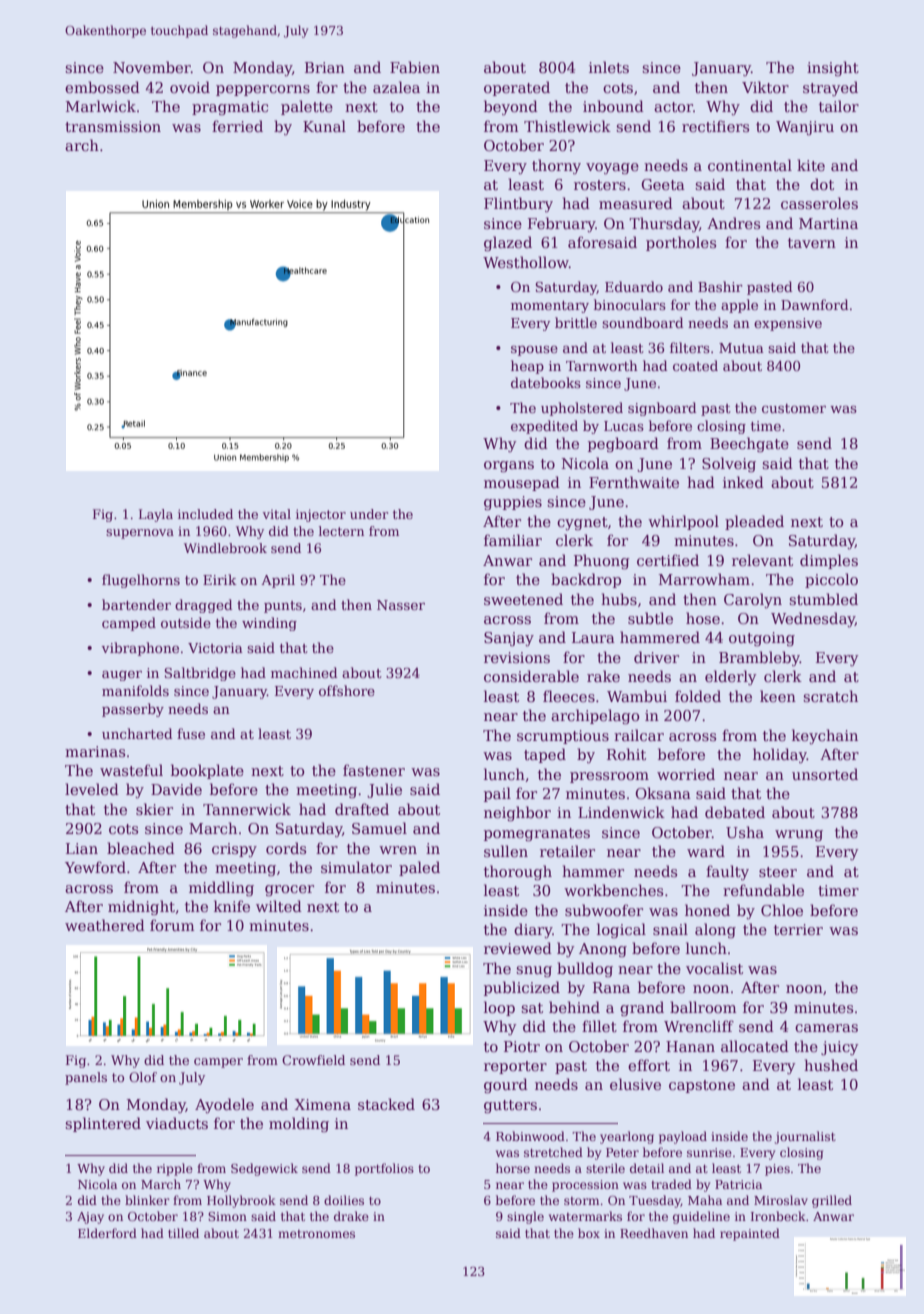  I want to click on bartender, so click(136, 604).
